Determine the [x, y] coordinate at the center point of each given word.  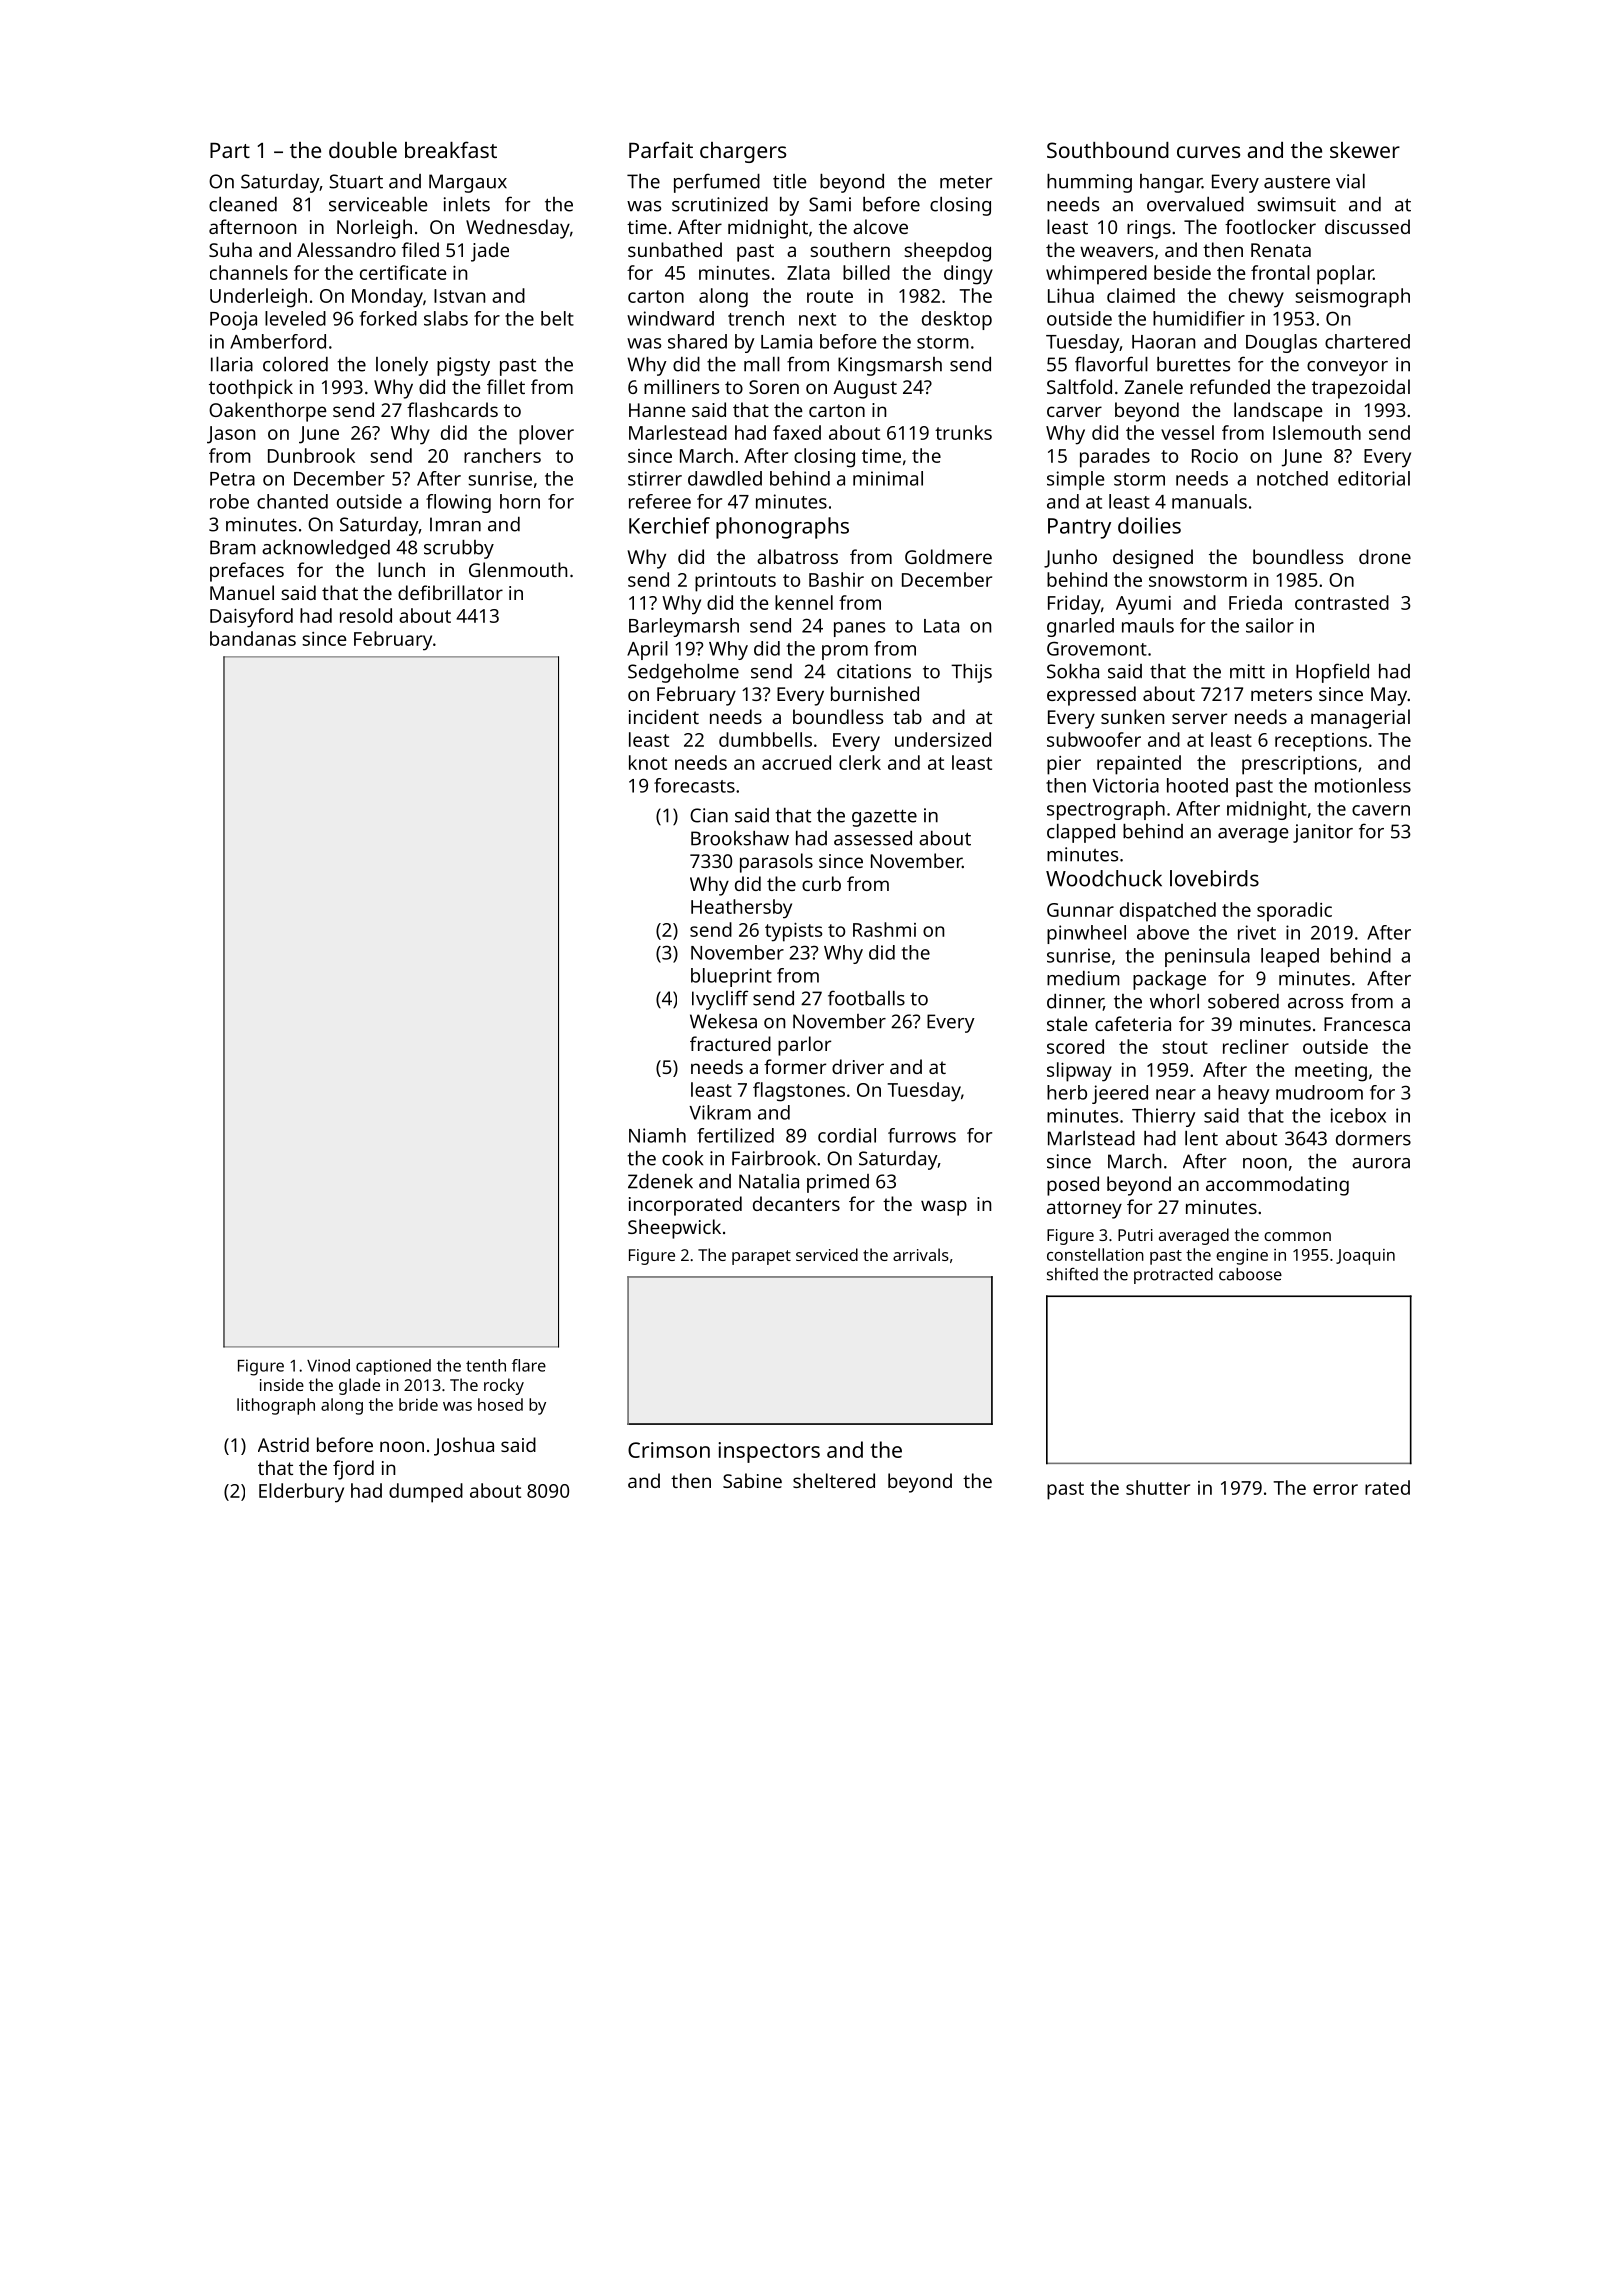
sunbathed [675, 249]
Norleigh [374, 229]
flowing [458, 503]
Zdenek [660, 1181]
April [647, 650]
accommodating [1277, 1186]
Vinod [328, 1365]
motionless [1363, 785]
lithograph [276, 1406]
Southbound [1108, 150]
